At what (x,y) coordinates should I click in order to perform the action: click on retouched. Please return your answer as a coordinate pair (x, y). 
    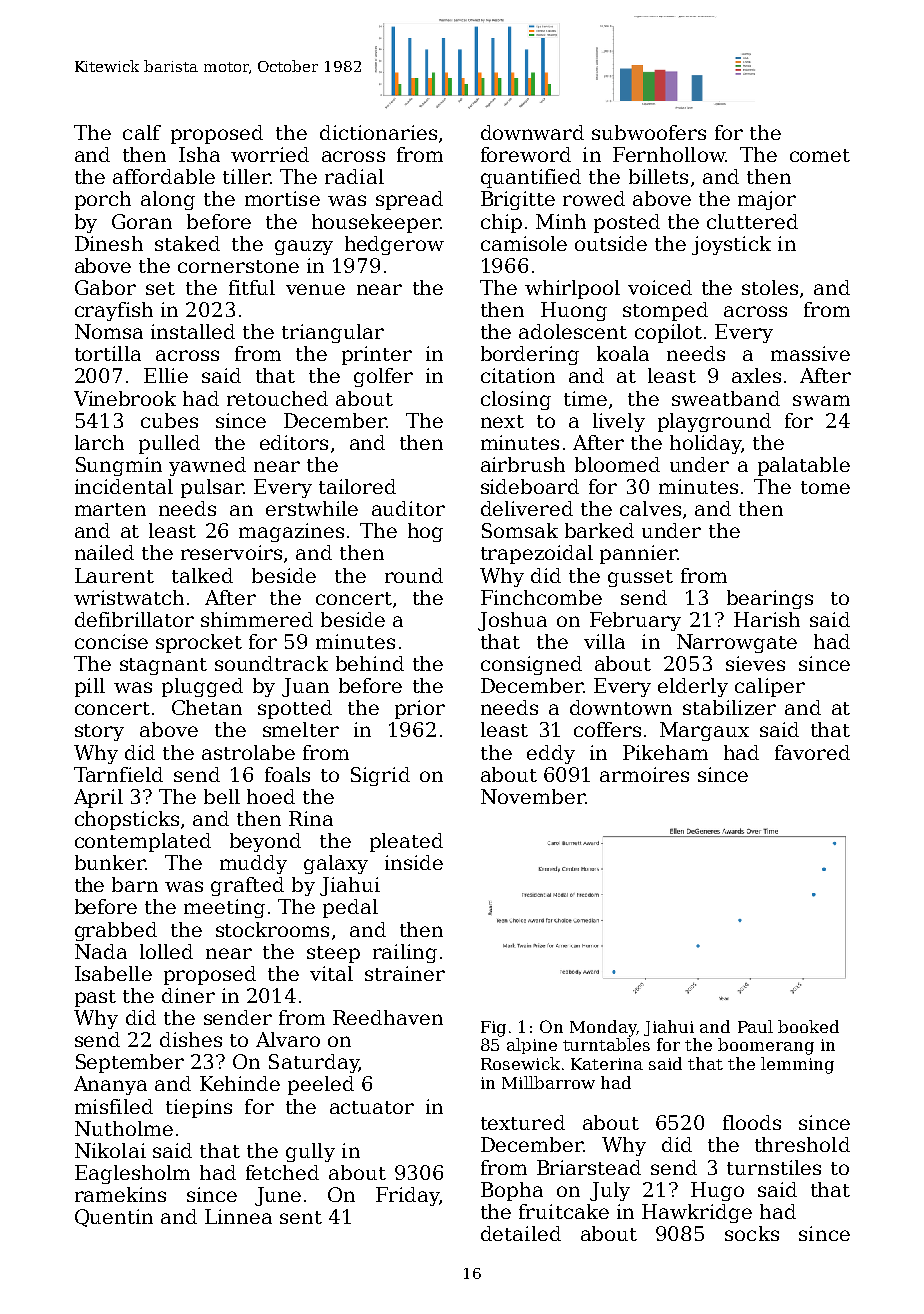
    Looking at the image, I should click on (277, 398).
